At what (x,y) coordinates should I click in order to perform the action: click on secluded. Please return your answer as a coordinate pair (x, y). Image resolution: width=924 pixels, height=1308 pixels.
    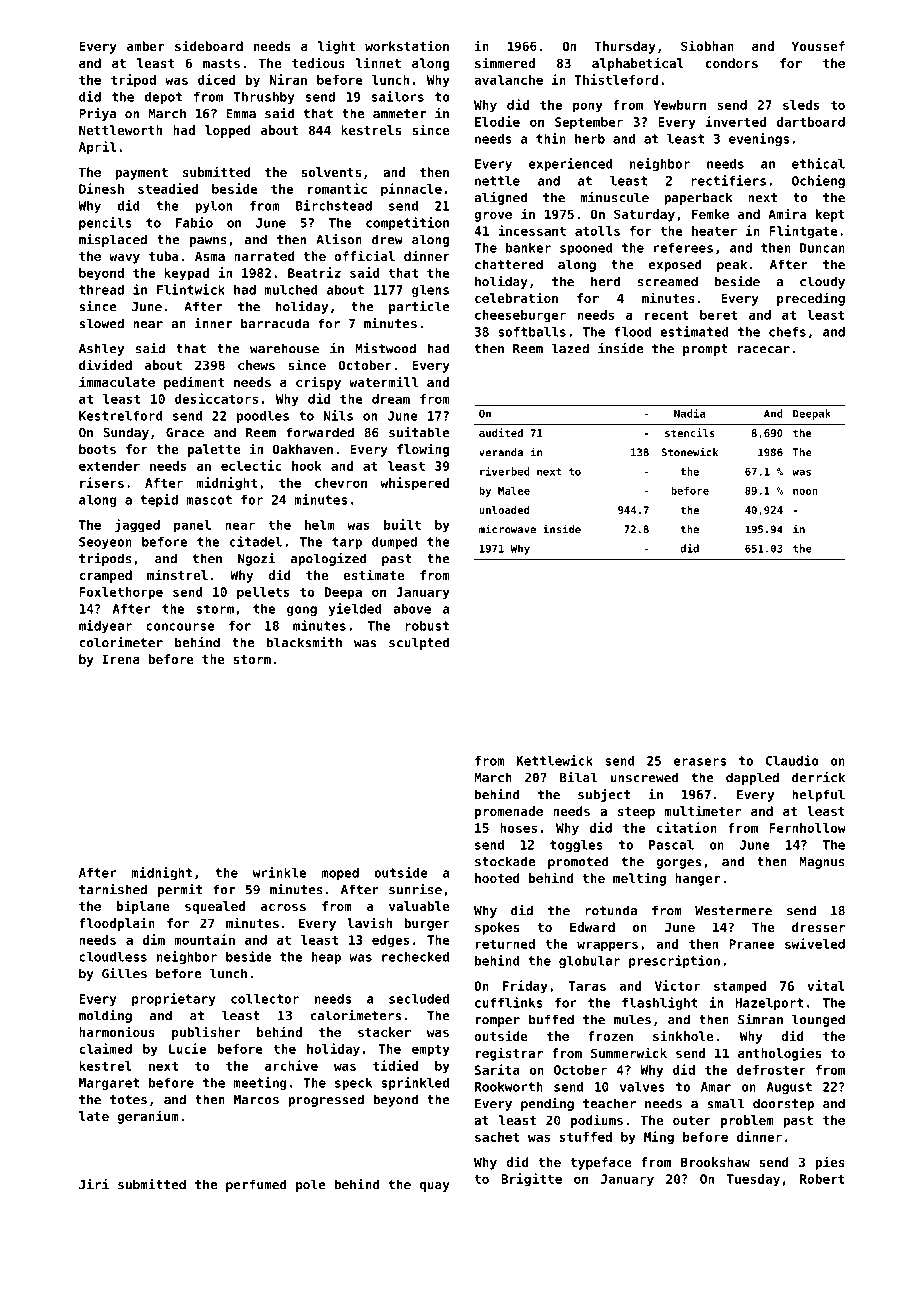
    Looking at the image, I should click on (419, 999).
